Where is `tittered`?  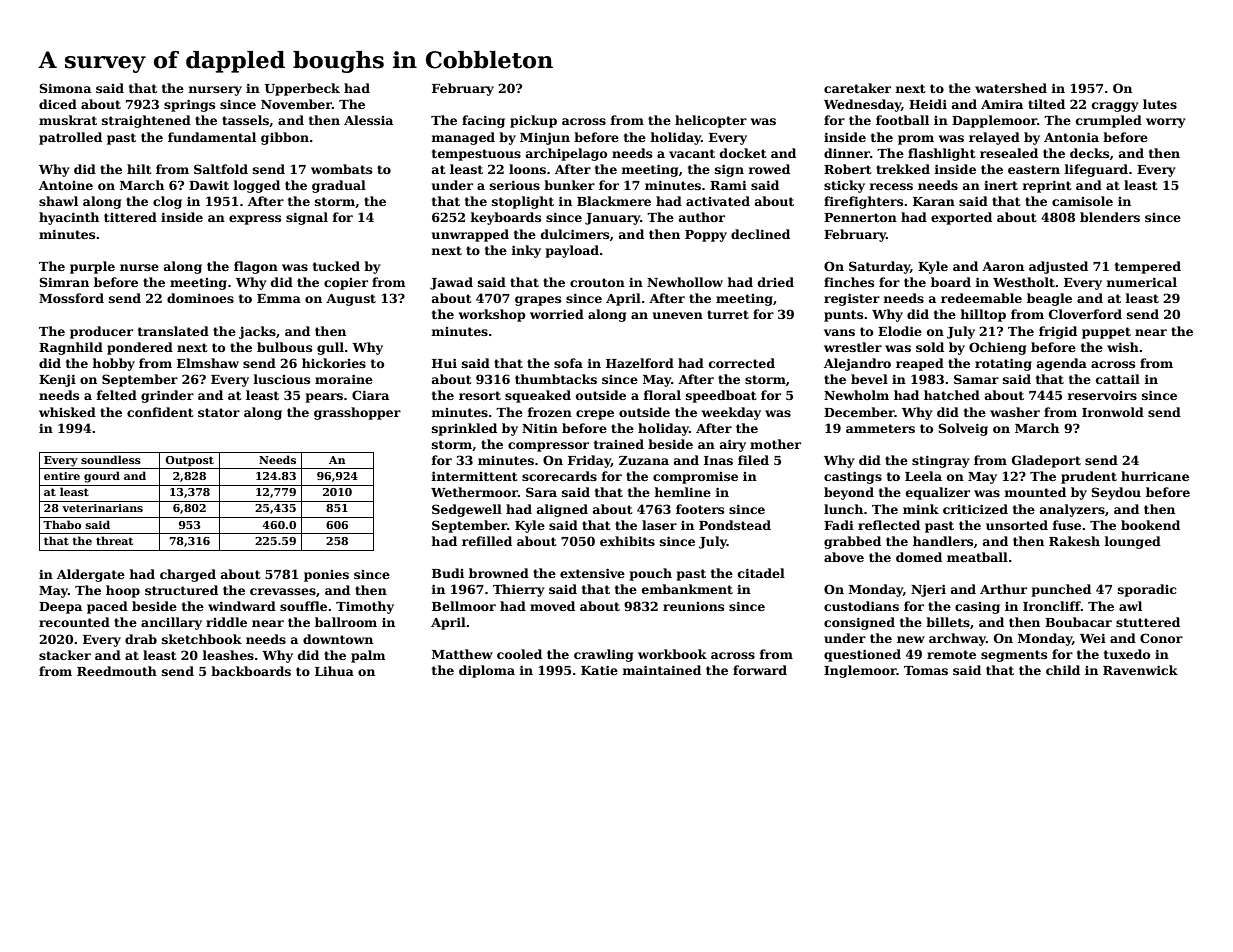
tittered is located at coordinates (130, 217).
